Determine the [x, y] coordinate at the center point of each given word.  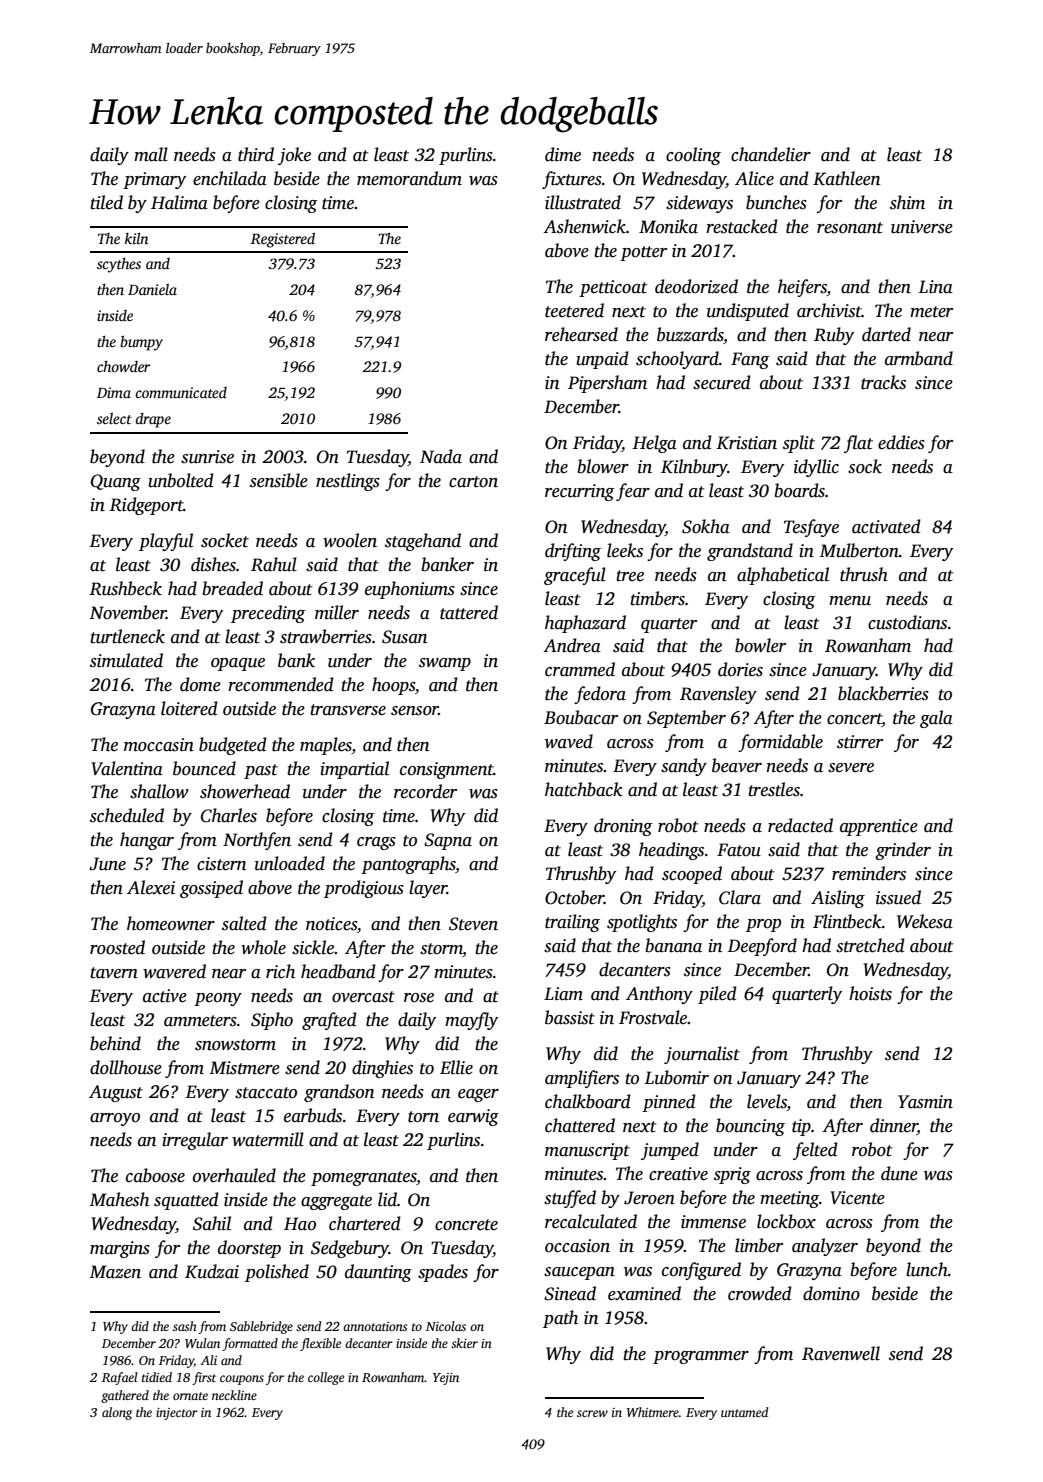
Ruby [834, 336]
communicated [181, 392]
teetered [574, 310]
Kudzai [212, 1271]
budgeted [233, 746]
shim [907, 202]
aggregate [336, 1202]
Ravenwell [841, 1353]
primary [154, 180]
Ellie [456, 1067]
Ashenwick [584, 226]
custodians [907, 622]
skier [464, 1343]
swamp [445, 664]
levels [767, 1102]
